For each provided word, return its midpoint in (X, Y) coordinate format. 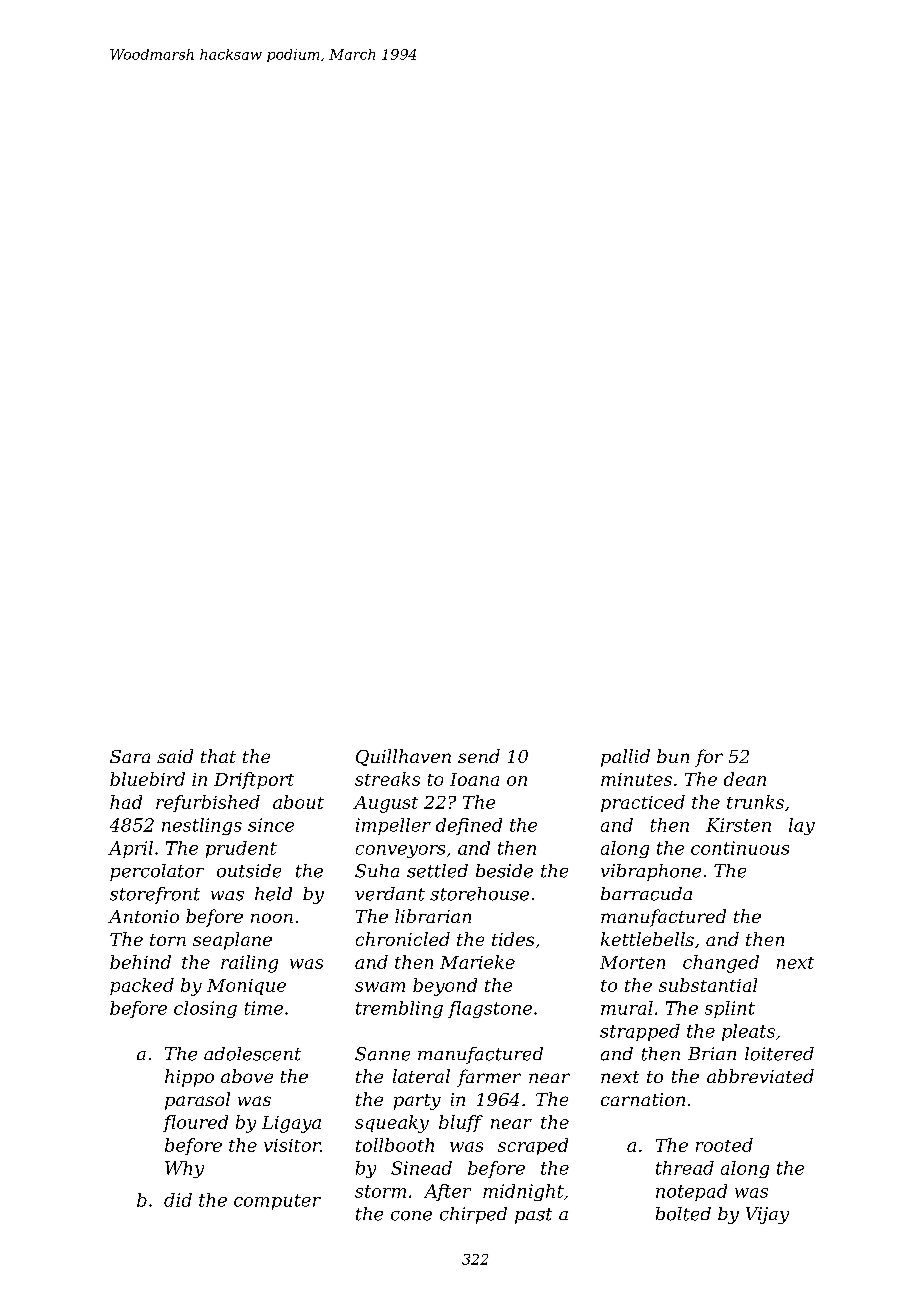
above (247, 1076)
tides (513, 939)
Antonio (143, 916)
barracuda (646, 894)
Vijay (767, 1215)
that (218, 756)
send (479, 756)
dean (745, 779)
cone (411, 1216)
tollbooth (395, 1145)
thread (685, 1168)
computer (277, 1202)
